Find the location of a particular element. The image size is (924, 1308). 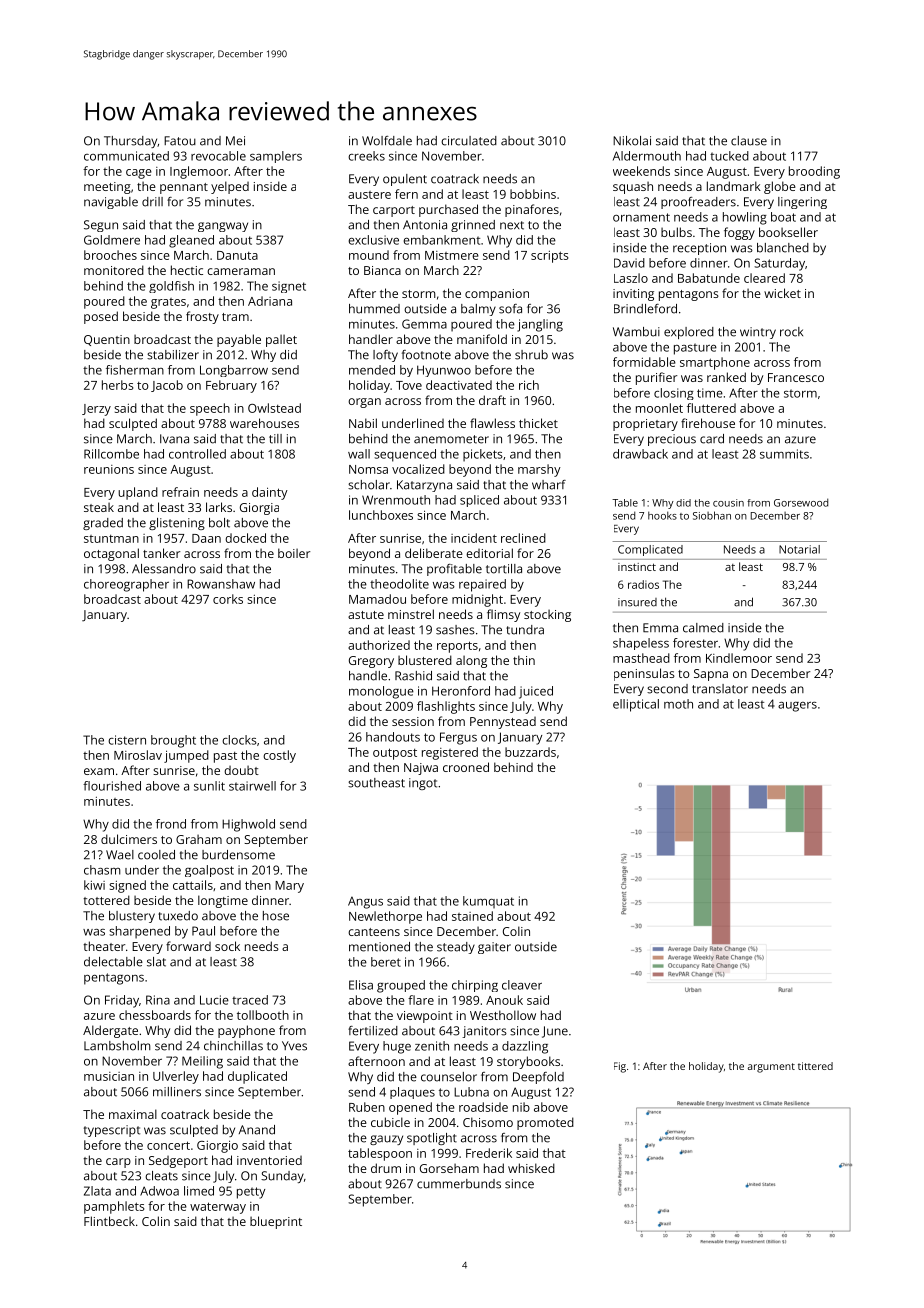

gangway is located at coordinates (223, 227).
